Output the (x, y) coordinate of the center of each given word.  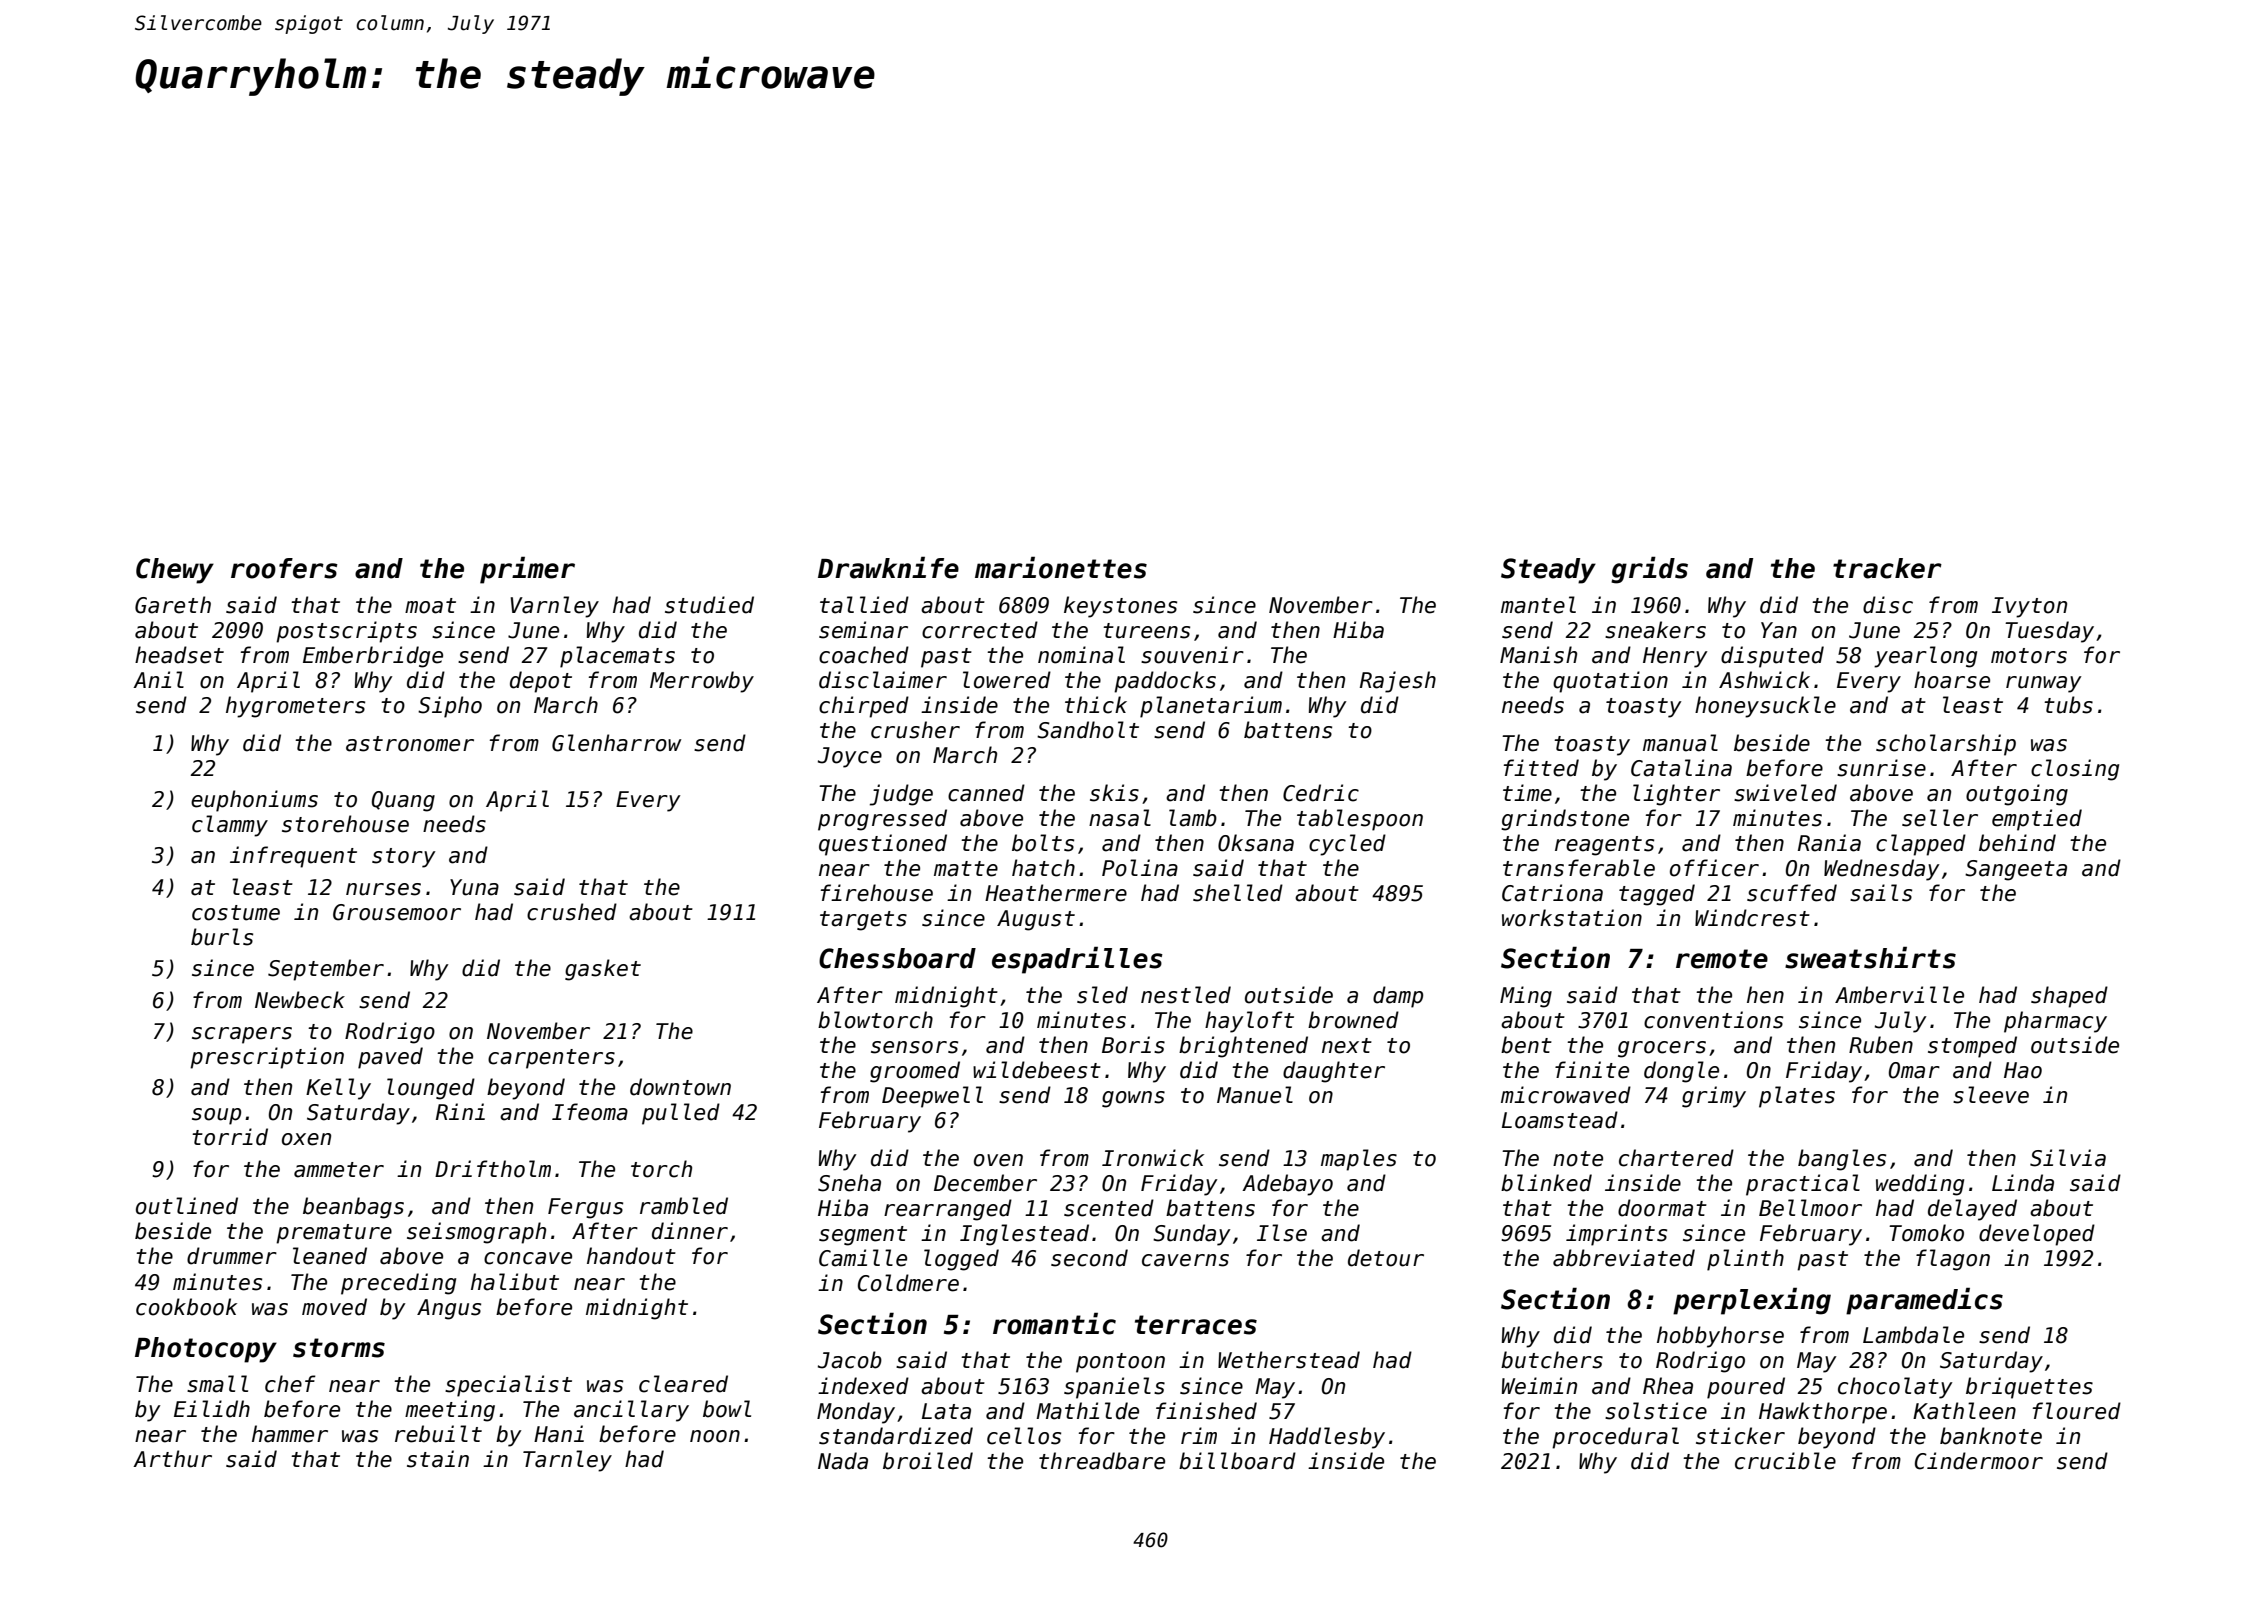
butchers (1552, 1360)
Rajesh (1398, 682)
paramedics (1924, 1301)
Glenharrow (616, 743)
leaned (330, 1256)
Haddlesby (1327, 1438)
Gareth (173, 605)
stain (438, 1459)
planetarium (1211, 707)
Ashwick (1764, 680)
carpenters (551, 1059)
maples (1359, 1160)
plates (1797, 1097)
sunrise (1881, 768)
